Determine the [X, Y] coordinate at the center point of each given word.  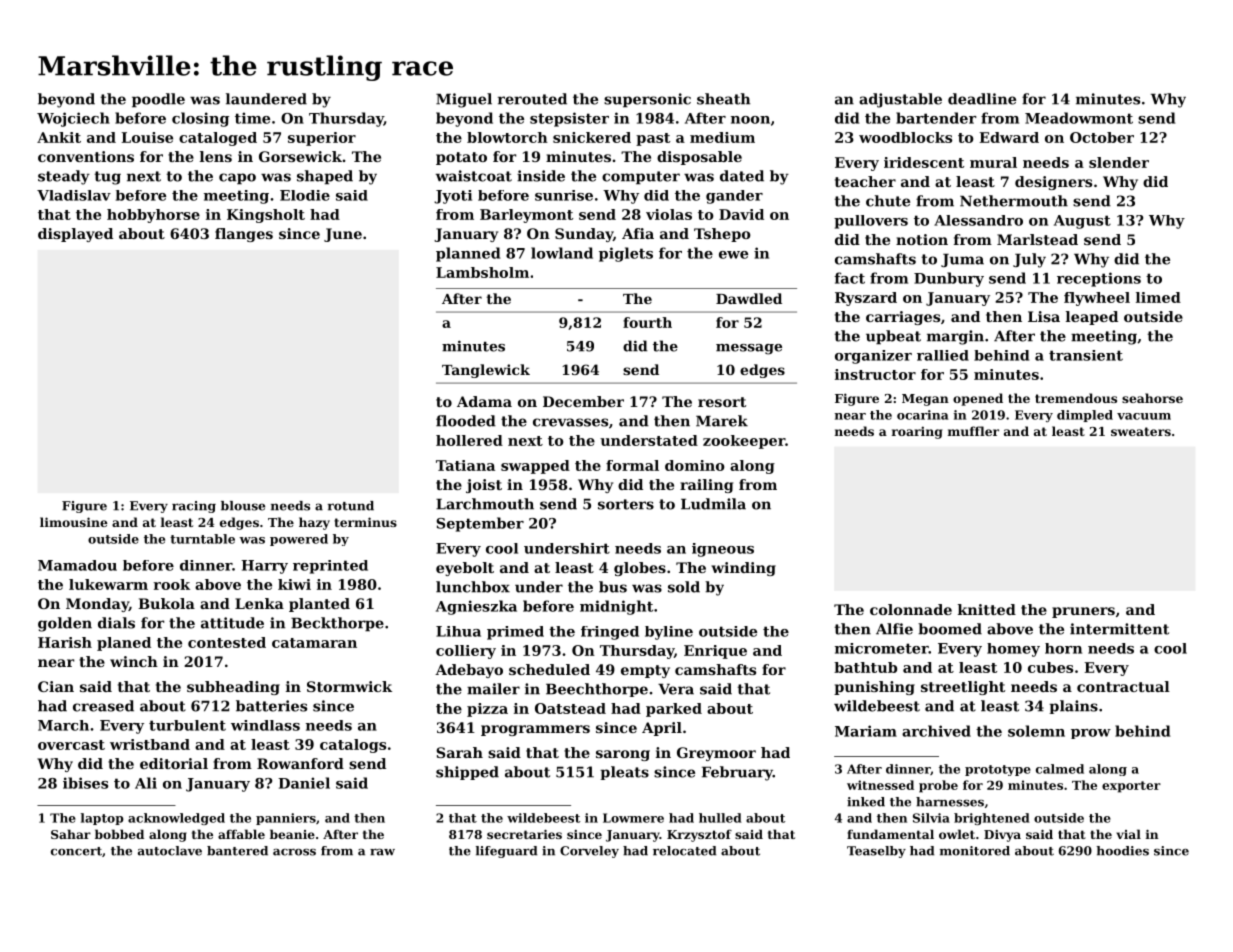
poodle [158, 100]
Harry [264, 567]
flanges [244, 235]
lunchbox [473, 587]
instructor [875, 374]
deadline [982, 99]
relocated [684, 851]
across [294, 852]
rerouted [532, 99]
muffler [973, 431]
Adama [484, 401]
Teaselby [876, 852]
